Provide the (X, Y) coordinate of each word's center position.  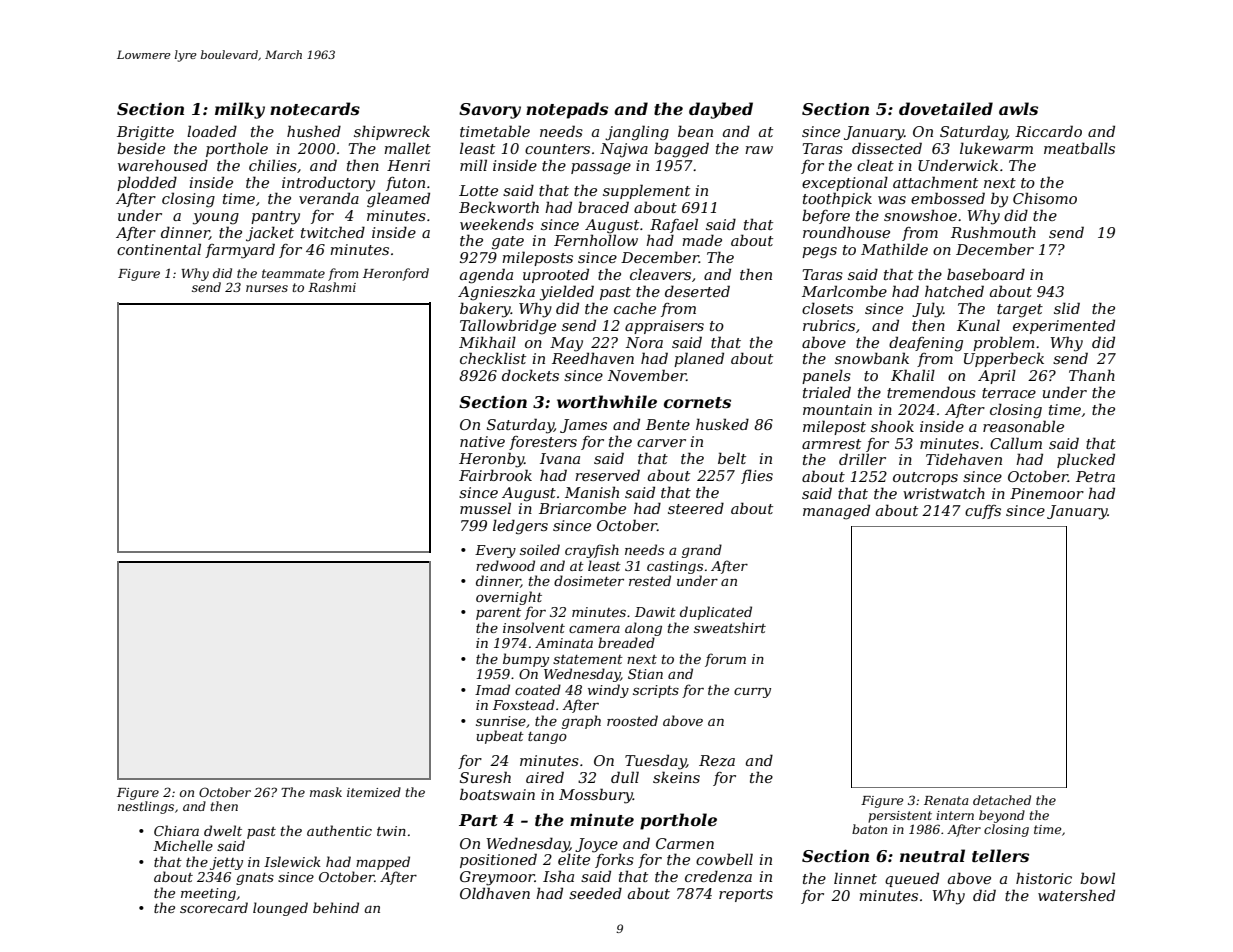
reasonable (1023, 426)
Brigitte (145, 133)
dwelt (223, 830)
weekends (497, 224)
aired (545, 777)
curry (752, 693)
